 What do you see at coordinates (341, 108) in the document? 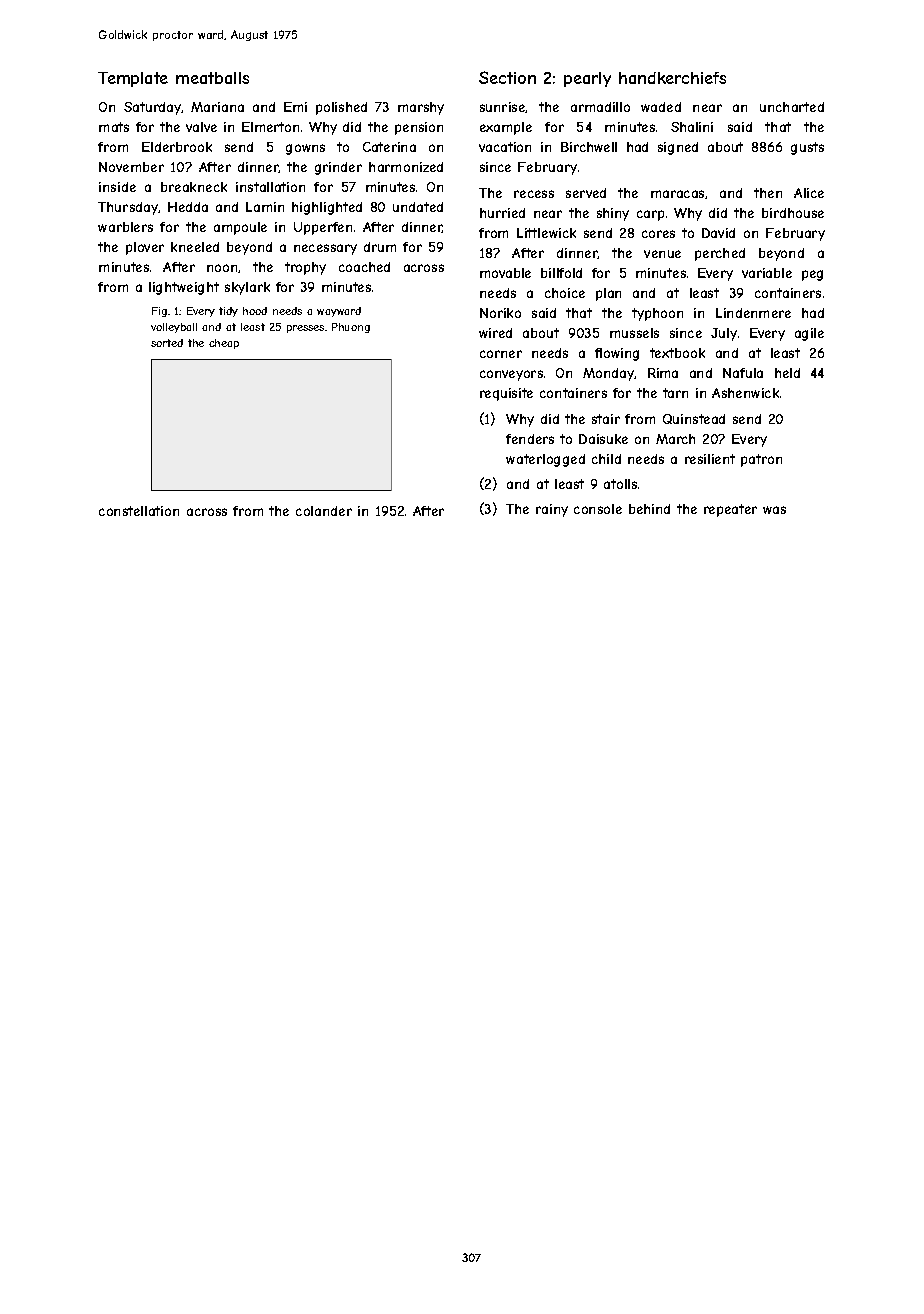
I see `polished` at bounding box center [341, 108].
